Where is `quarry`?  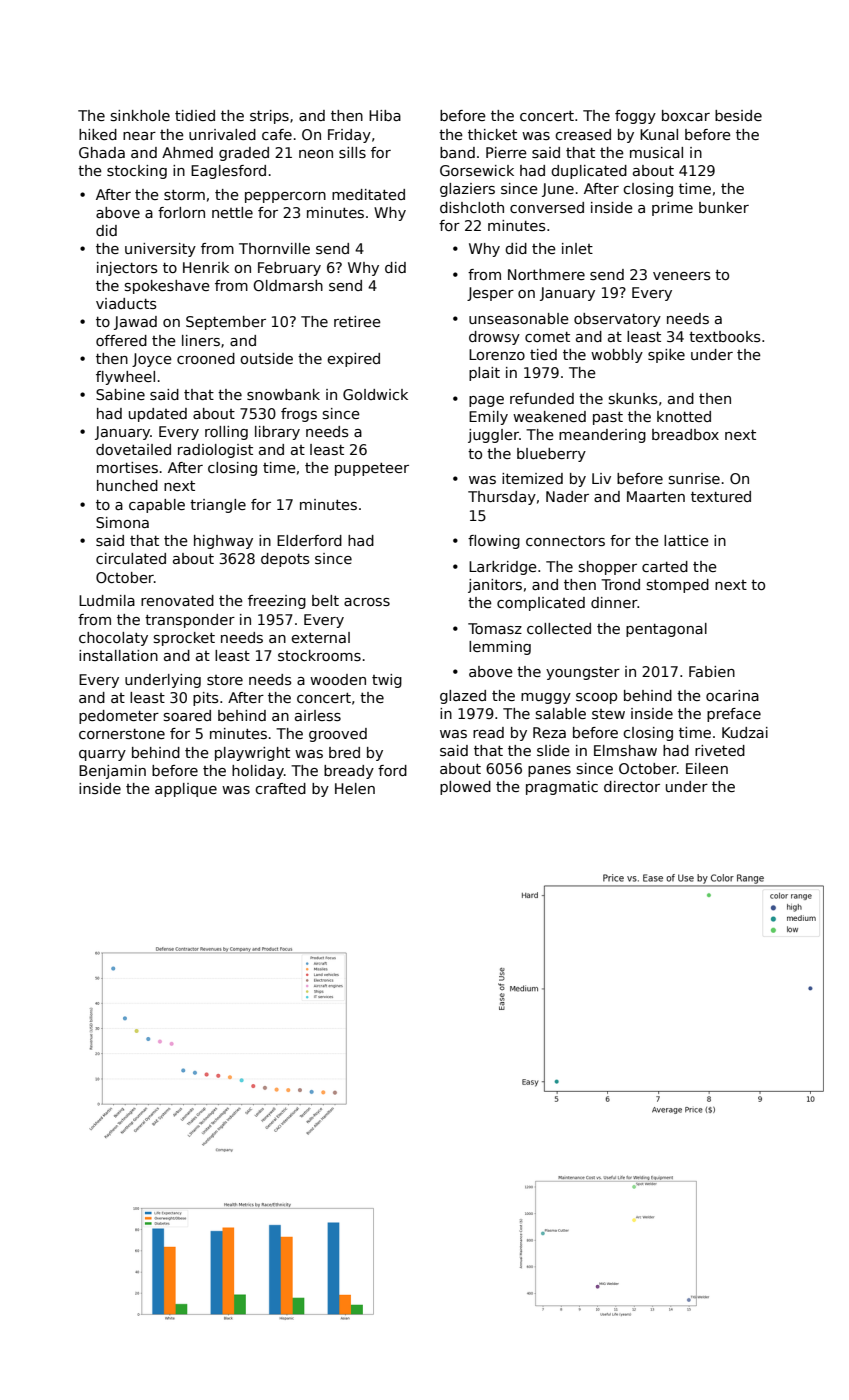
quarry is located at coordinates (102, 755).
